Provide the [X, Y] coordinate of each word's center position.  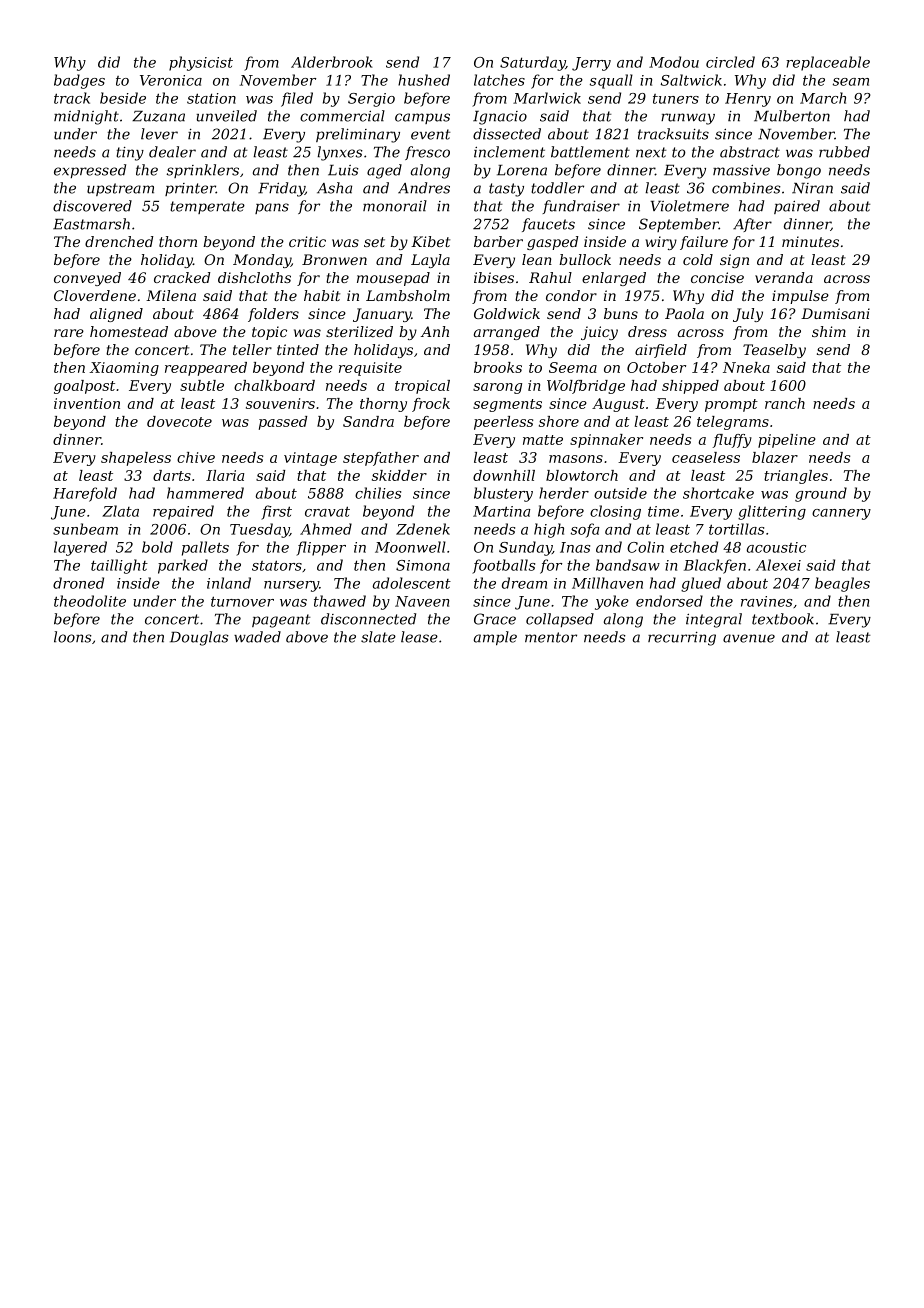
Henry [748, 100]
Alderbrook [332, 62]
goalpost [84, 387]
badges [79, 81]
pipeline [787, 441]
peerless [503, 423]
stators [277, 565]
